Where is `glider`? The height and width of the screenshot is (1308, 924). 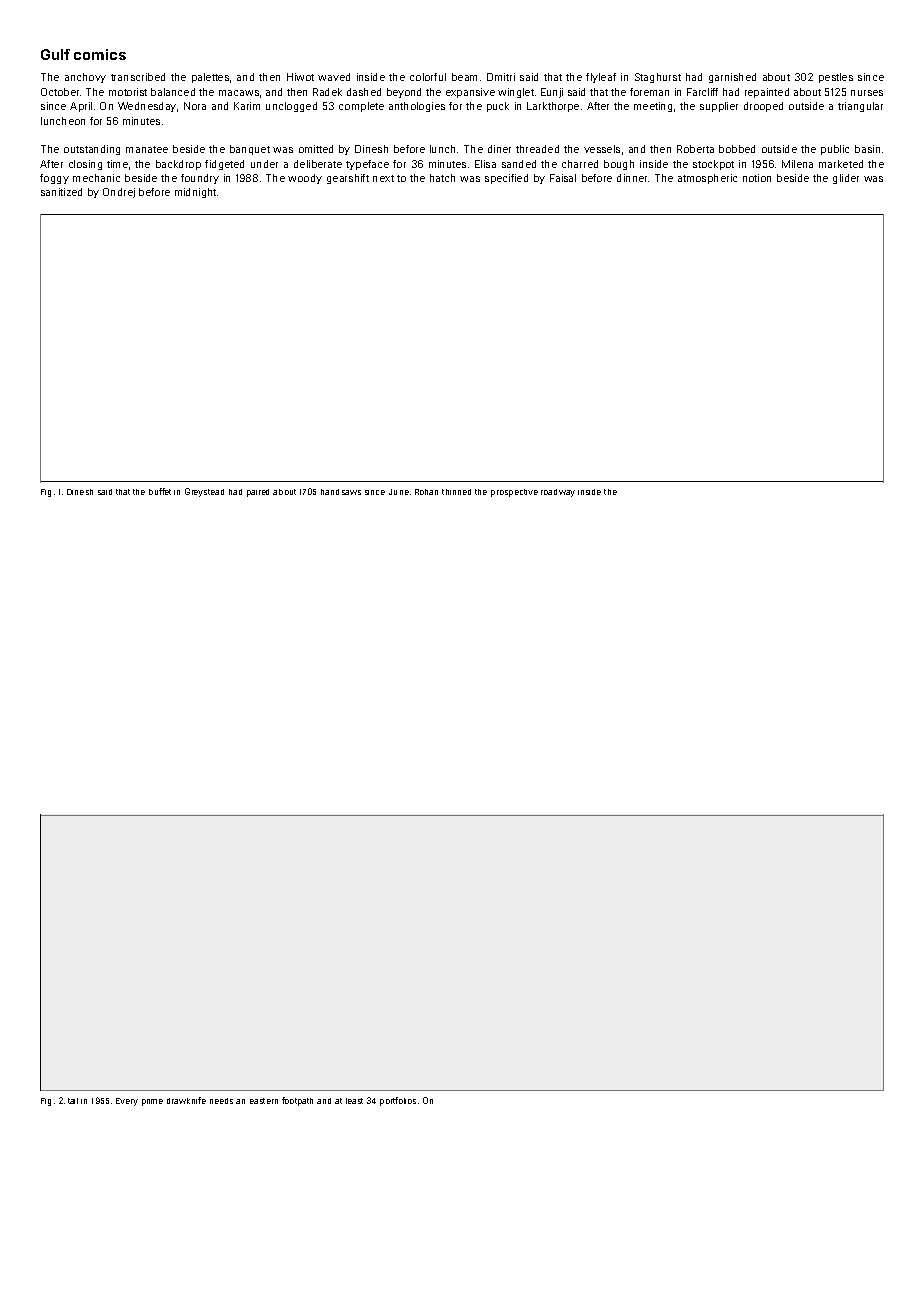 glider is located at coordinates (846, 179).
